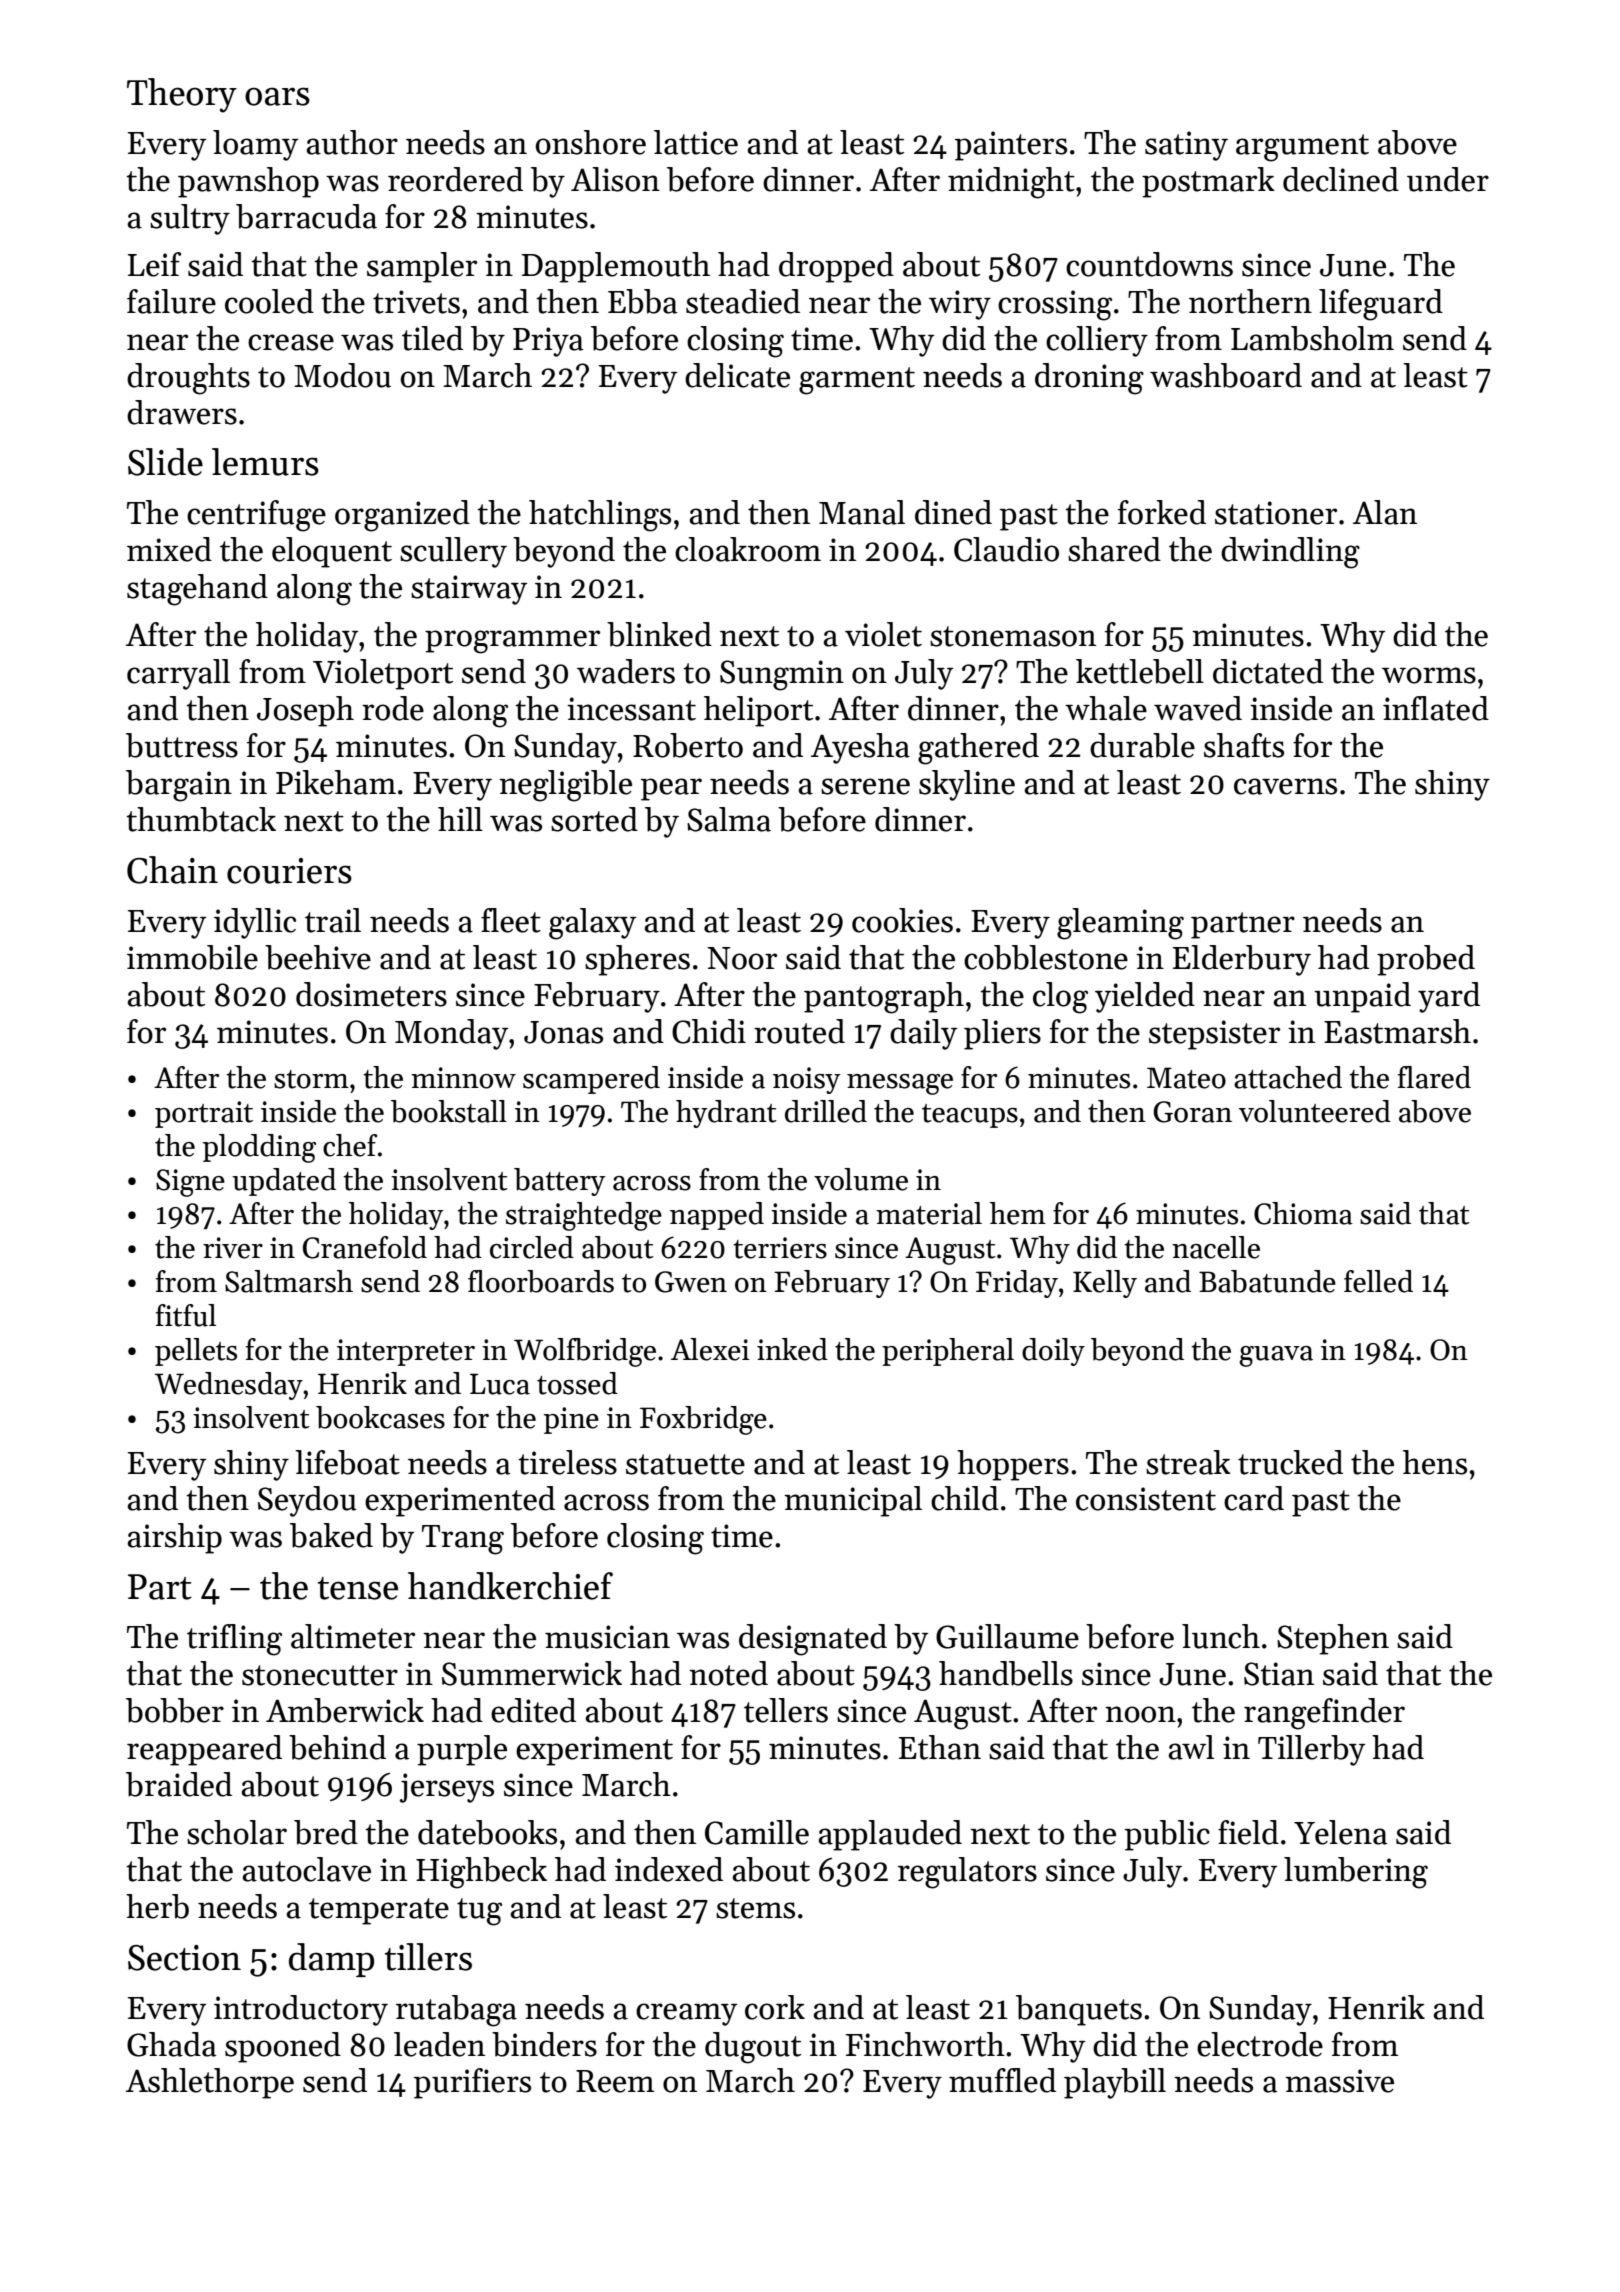 This image has height=2292, width=1620. What do you see at coordinates (1339, 2081) in the image?
I see `massive` at bounding box center [1339, 2081].
